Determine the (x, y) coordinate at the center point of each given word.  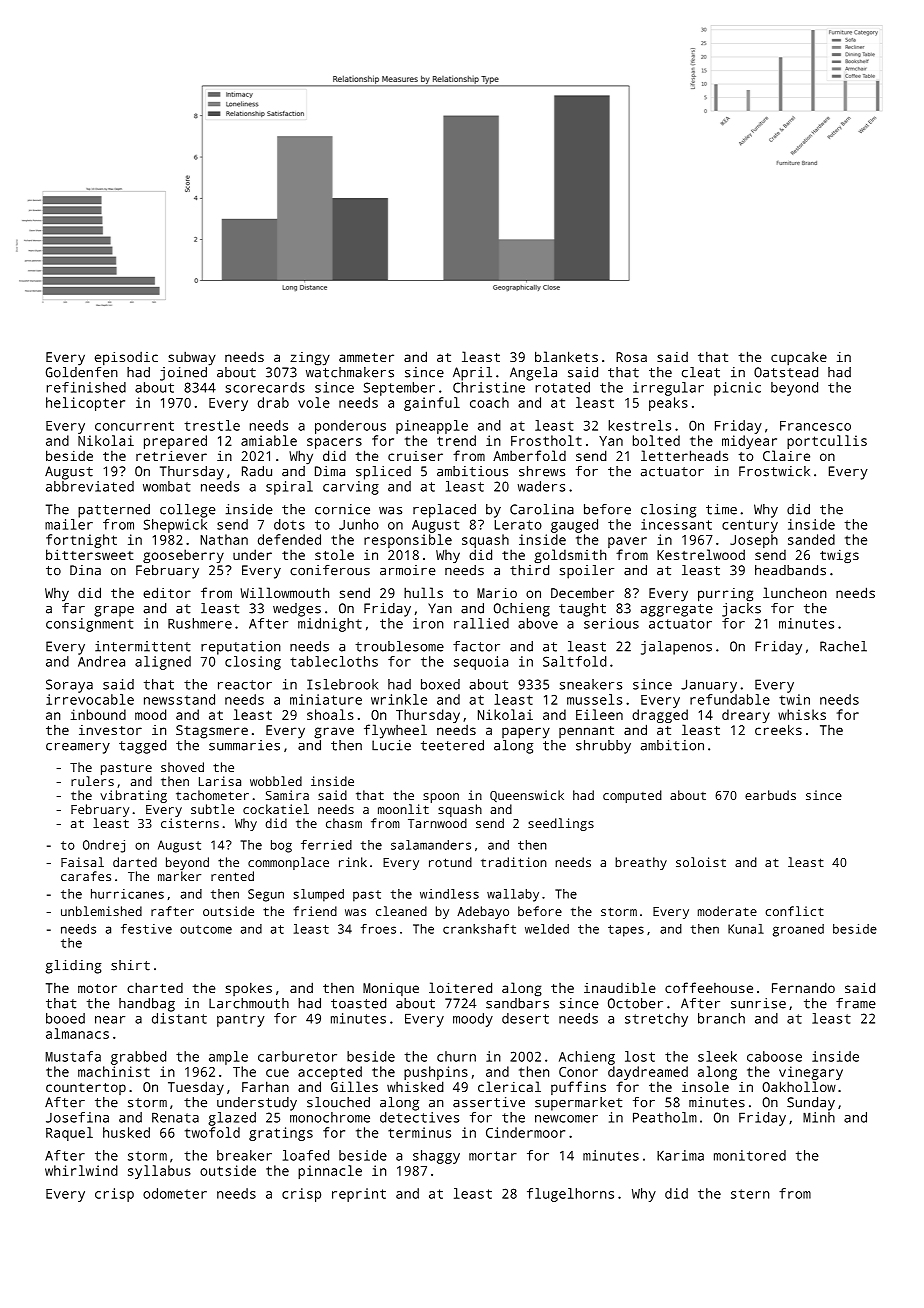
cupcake (799, 358)
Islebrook (342, 684)
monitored (750, 1155)
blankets (566, 356)
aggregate (677, 610)
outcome (206, 929)
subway (192, 358)
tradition (514, 862)
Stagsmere (212, 732)
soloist (701, 862)
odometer (175, 1193)
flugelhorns (570, 1195)
